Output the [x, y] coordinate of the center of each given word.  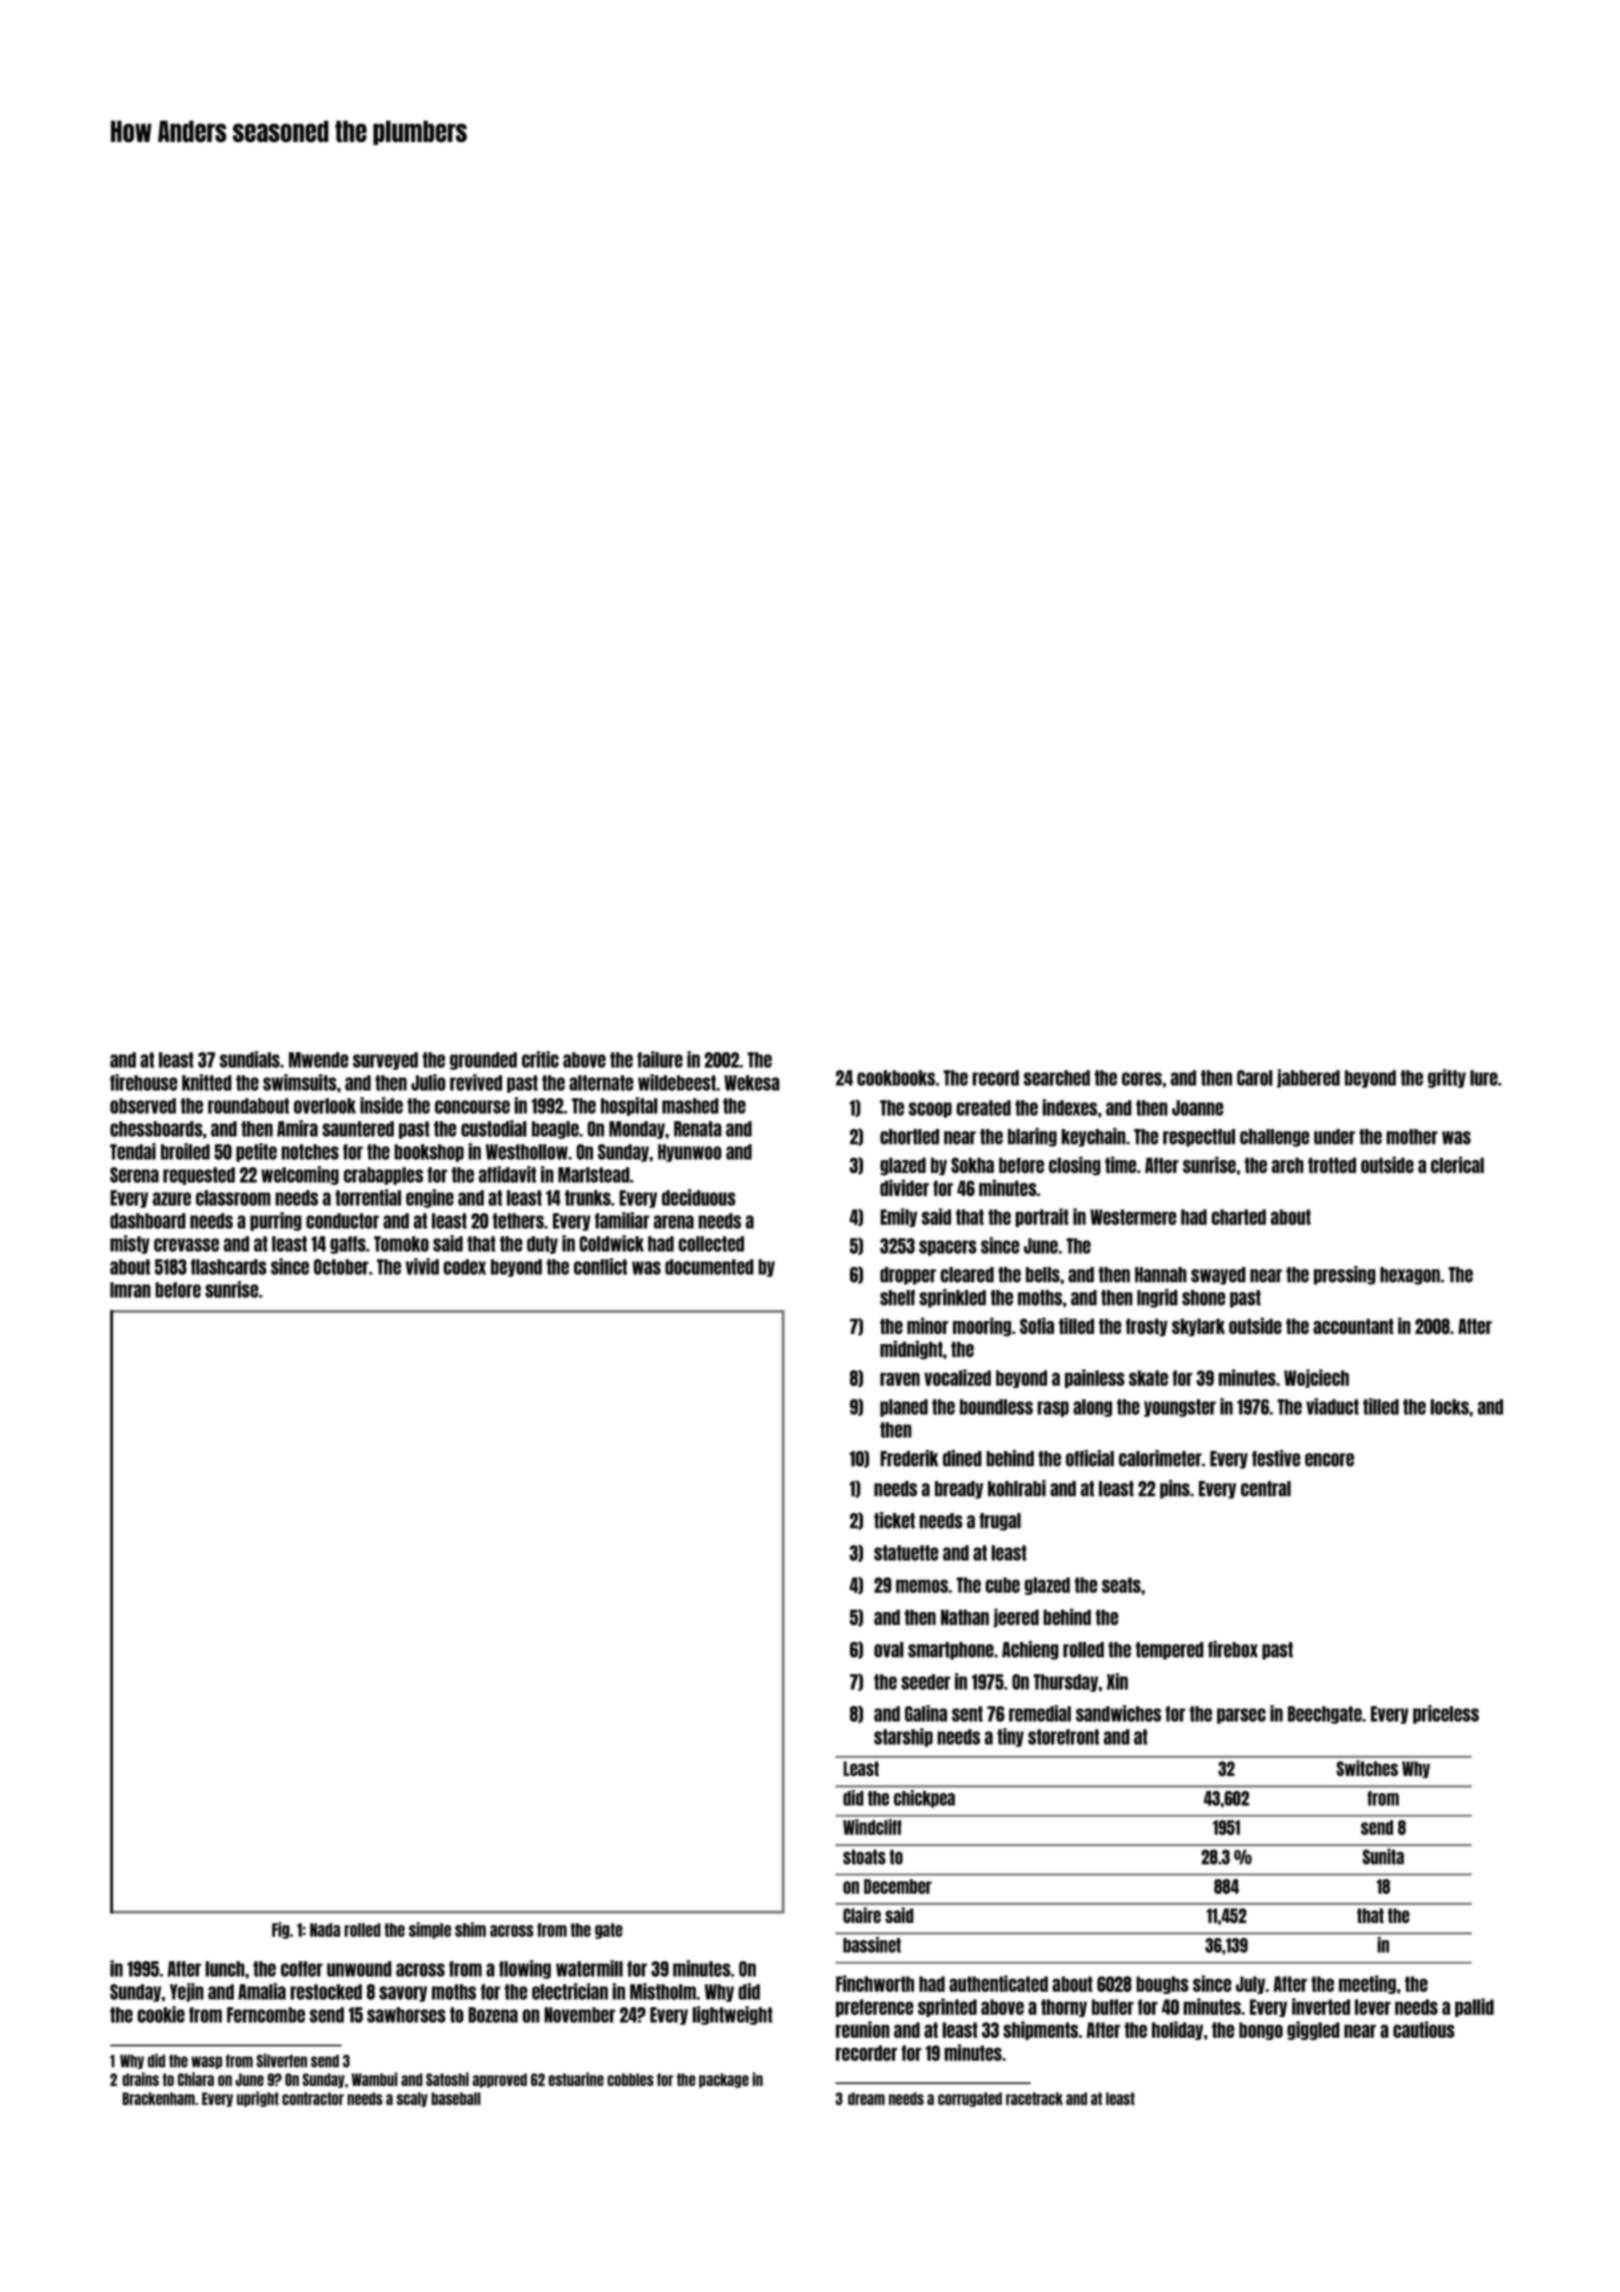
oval [889, 1650]
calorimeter [1160, 1458]
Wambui [374, 2079]
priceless [1446, 1714]
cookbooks [896, 1078]
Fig [281, 1930]
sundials [249, 1059]
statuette [906, 1553]
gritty [1447, 1078]
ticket [894, 1520]
